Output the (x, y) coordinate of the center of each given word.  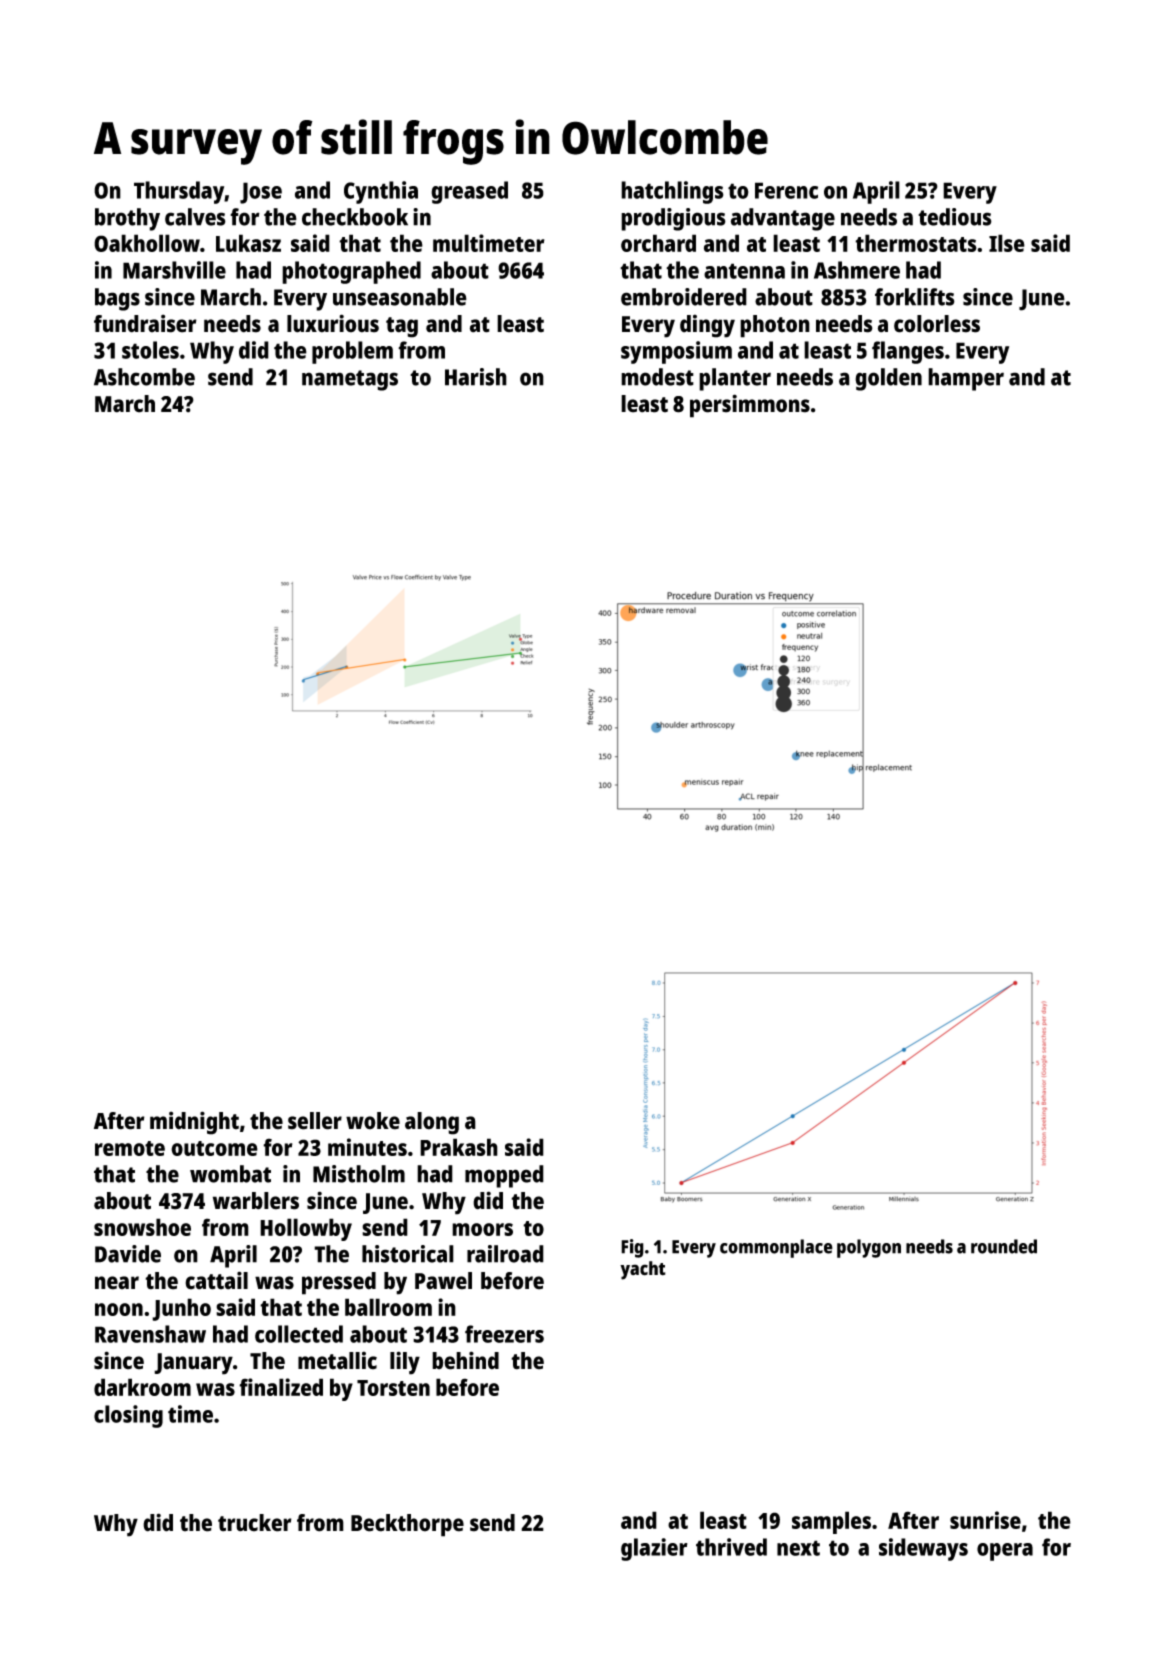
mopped (504, 1176)
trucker (255, 1523)
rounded (1004, 1246)
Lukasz (248, 243)
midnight (194, 1123)
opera (1005, 1552)
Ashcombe (144, 377)
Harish (476, 377)
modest (657, 377)
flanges (908, 352)
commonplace (776, 1248)
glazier (654, 1549)
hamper (966, 379)
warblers (256, 1201)
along (432, 1123)
